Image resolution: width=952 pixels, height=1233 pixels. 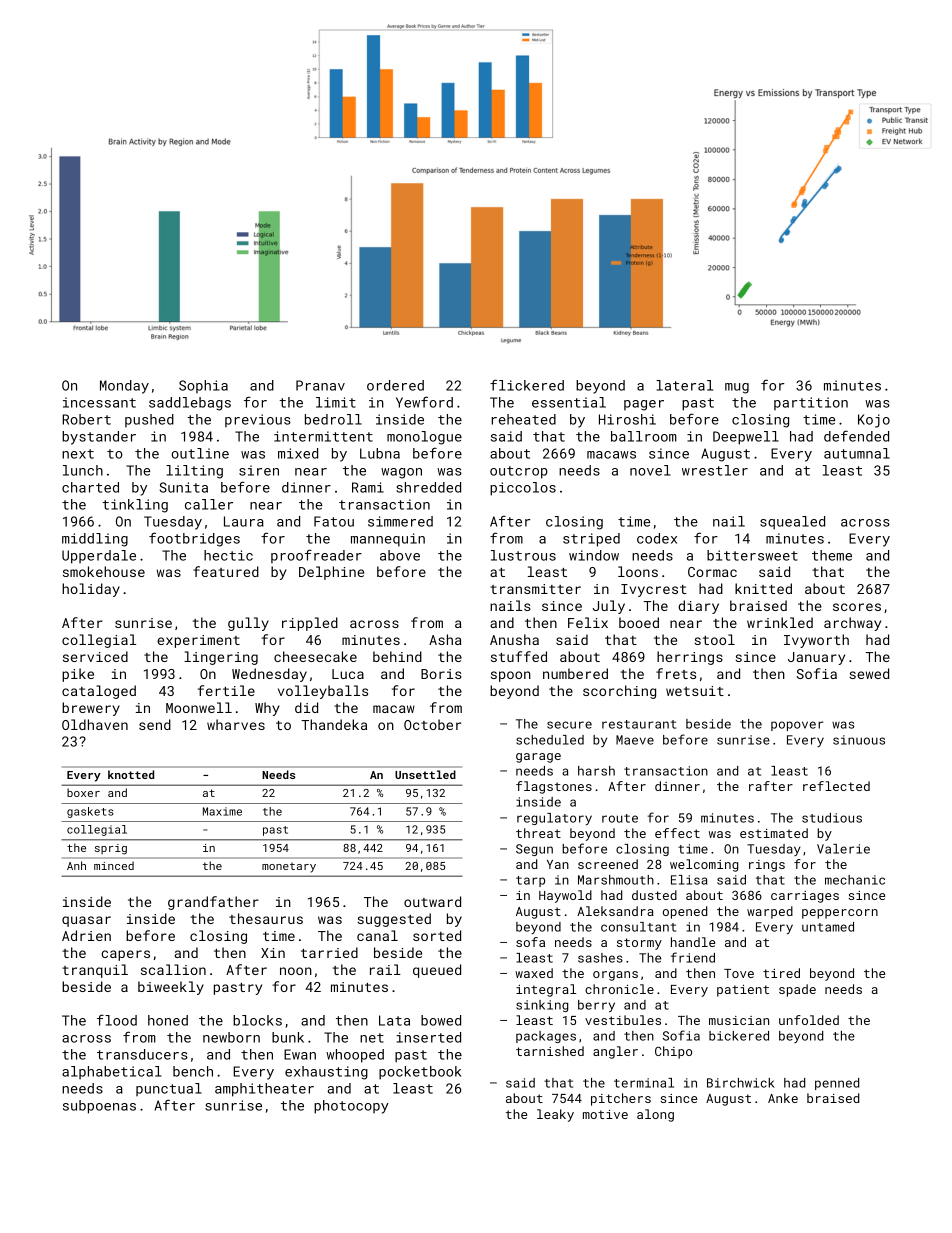 What do you see at coordinates (331, 573) in the document?
I see `Delphine` at bounding box center [331, 573].
